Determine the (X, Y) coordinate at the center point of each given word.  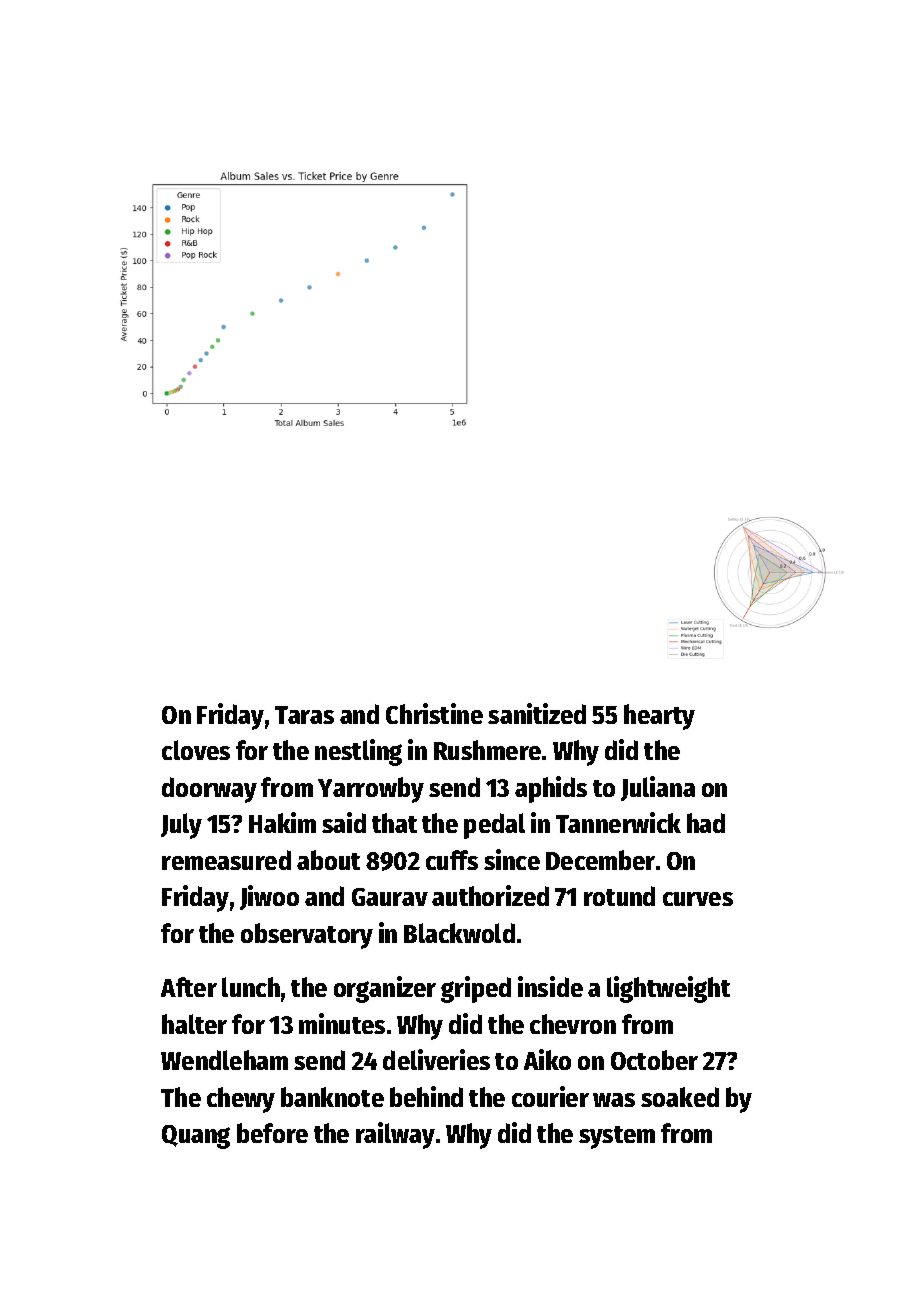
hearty (659, 717)
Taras (304, 715)
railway (395, 1135)
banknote (332, 1097)
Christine (434, 713)
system (617, 1137)
